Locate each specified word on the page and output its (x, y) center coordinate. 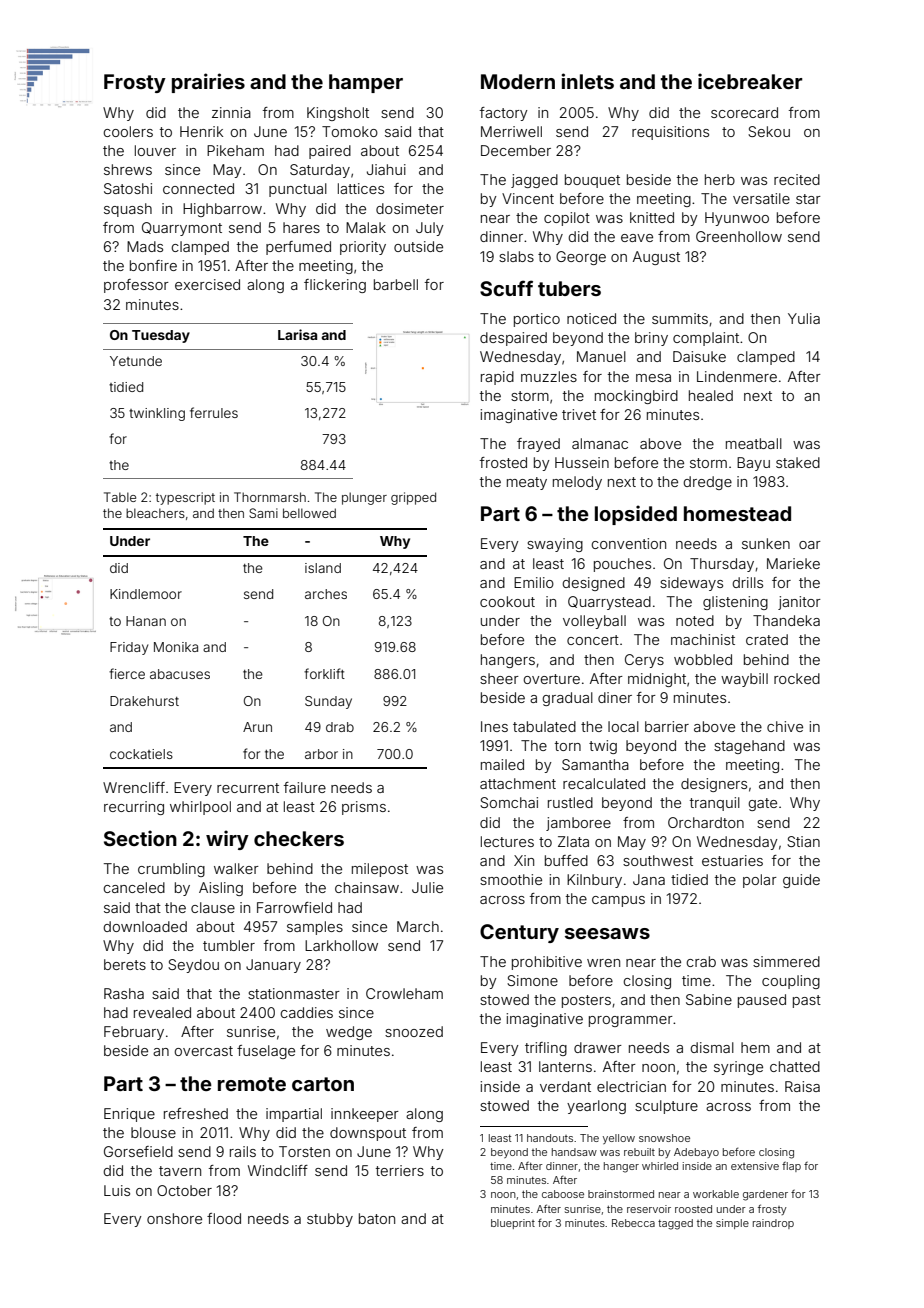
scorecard (744, 112)
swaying (555, 545)
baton (377, 1218)
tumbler (229, 945)
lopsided (636, 515)
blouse (153, 1132)
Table (120, 497)
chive (785, 726)
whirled (660, 1166)
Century (519, 933)
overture (551, 679)
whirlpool (200, 808)
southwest (658, 860)
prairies (208, 83)
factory (504, 114)
